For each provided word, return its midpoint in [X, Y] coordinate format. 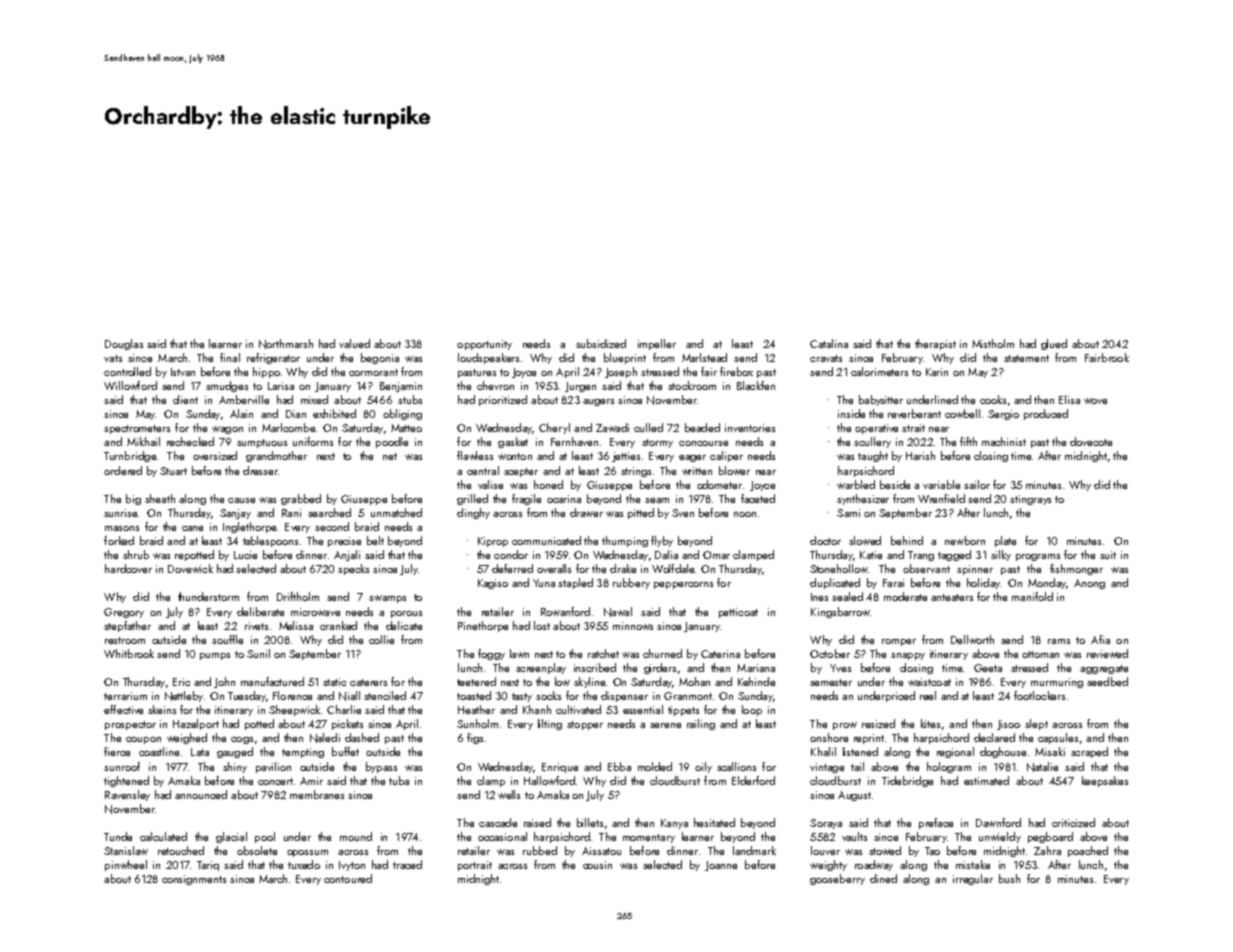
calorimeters [879, 371]
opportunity [484, 345]
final [230, 357]
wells [509, 794]
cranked [338, 625]
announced [201, 794]
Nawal [618, 612]
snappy [908, 656]
